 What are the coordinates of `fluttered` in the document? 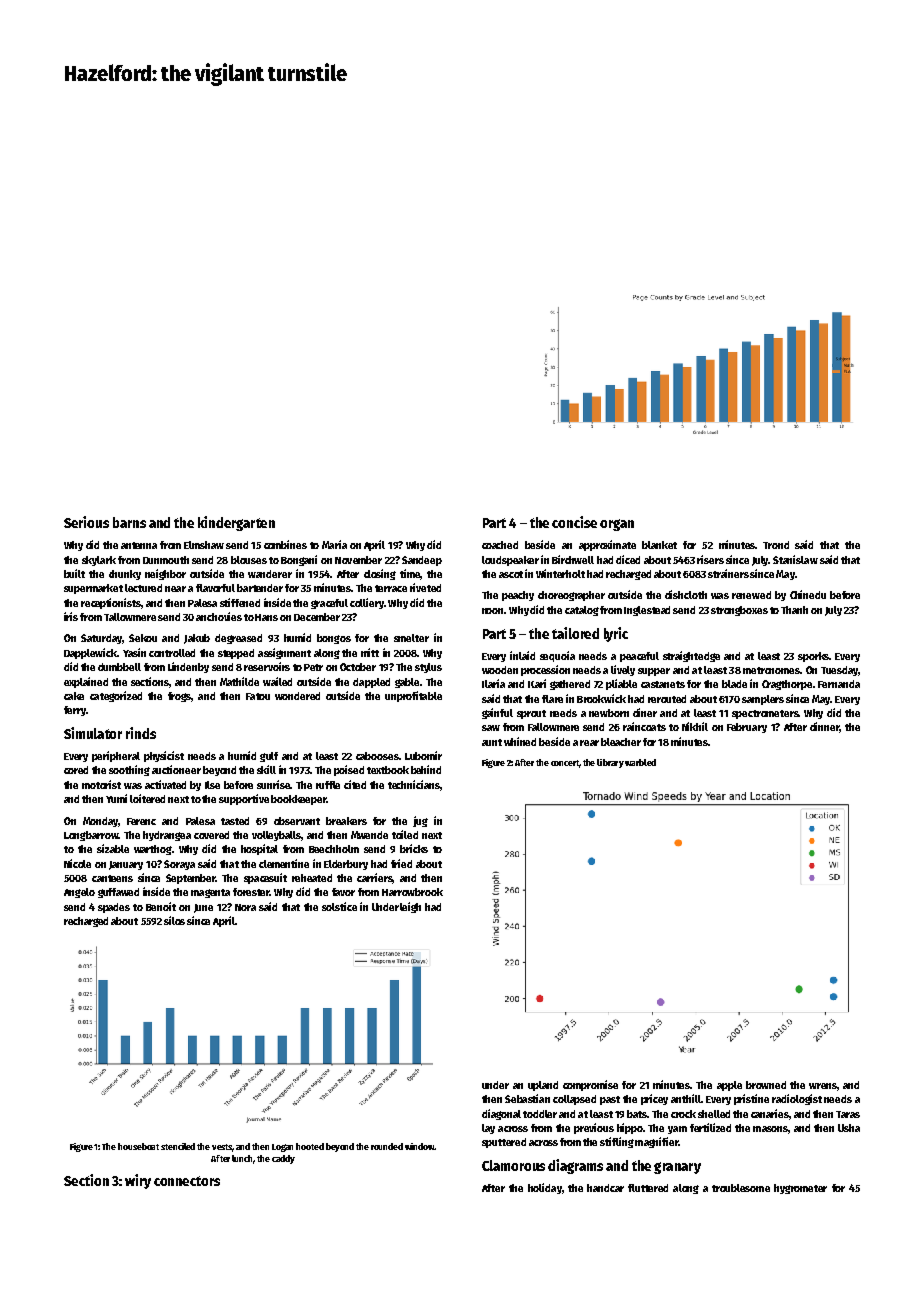 It's located at (648, 1188).
